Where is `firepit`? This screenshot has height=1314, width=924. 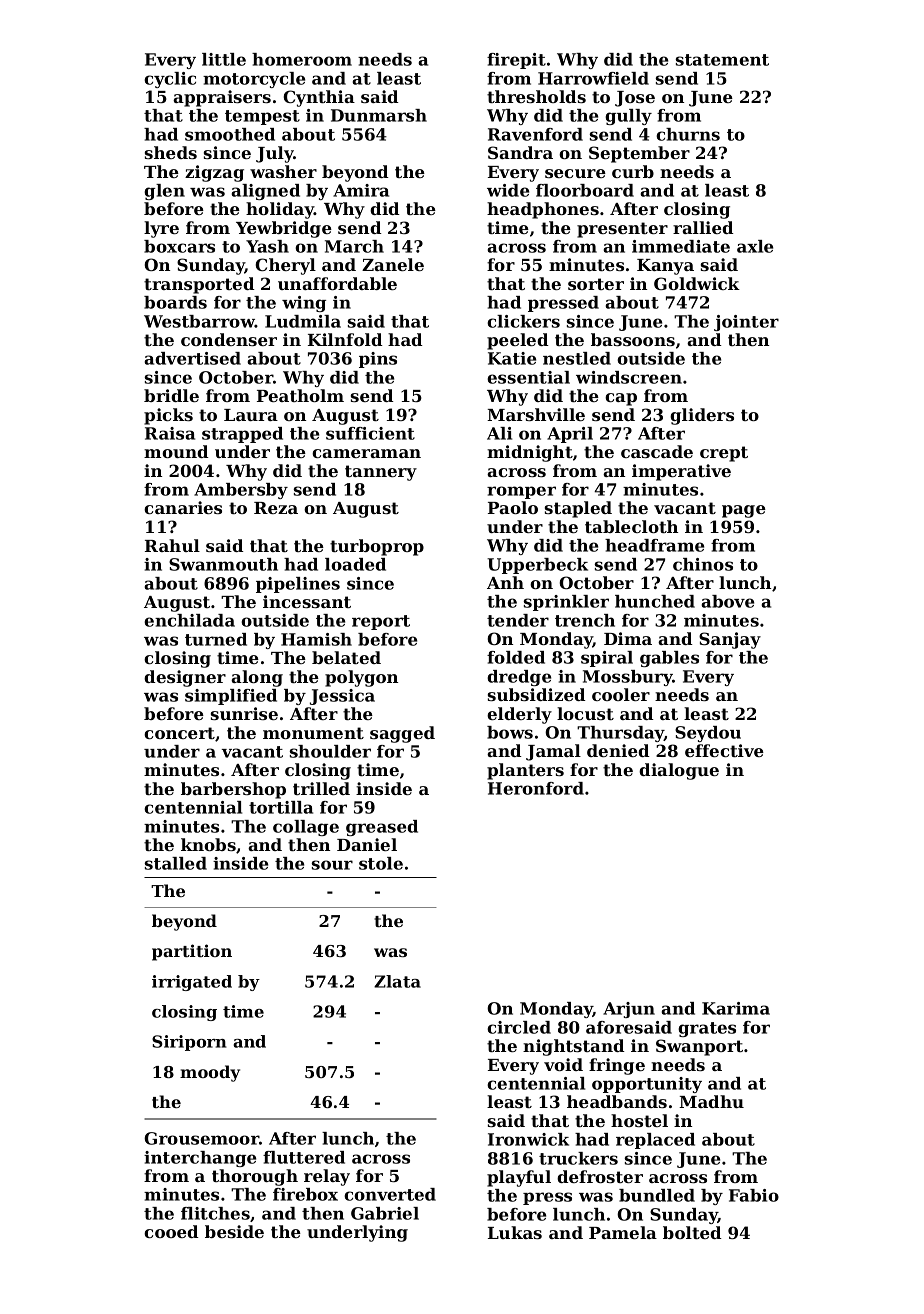
firepit is located at coordinates (516, 61).
